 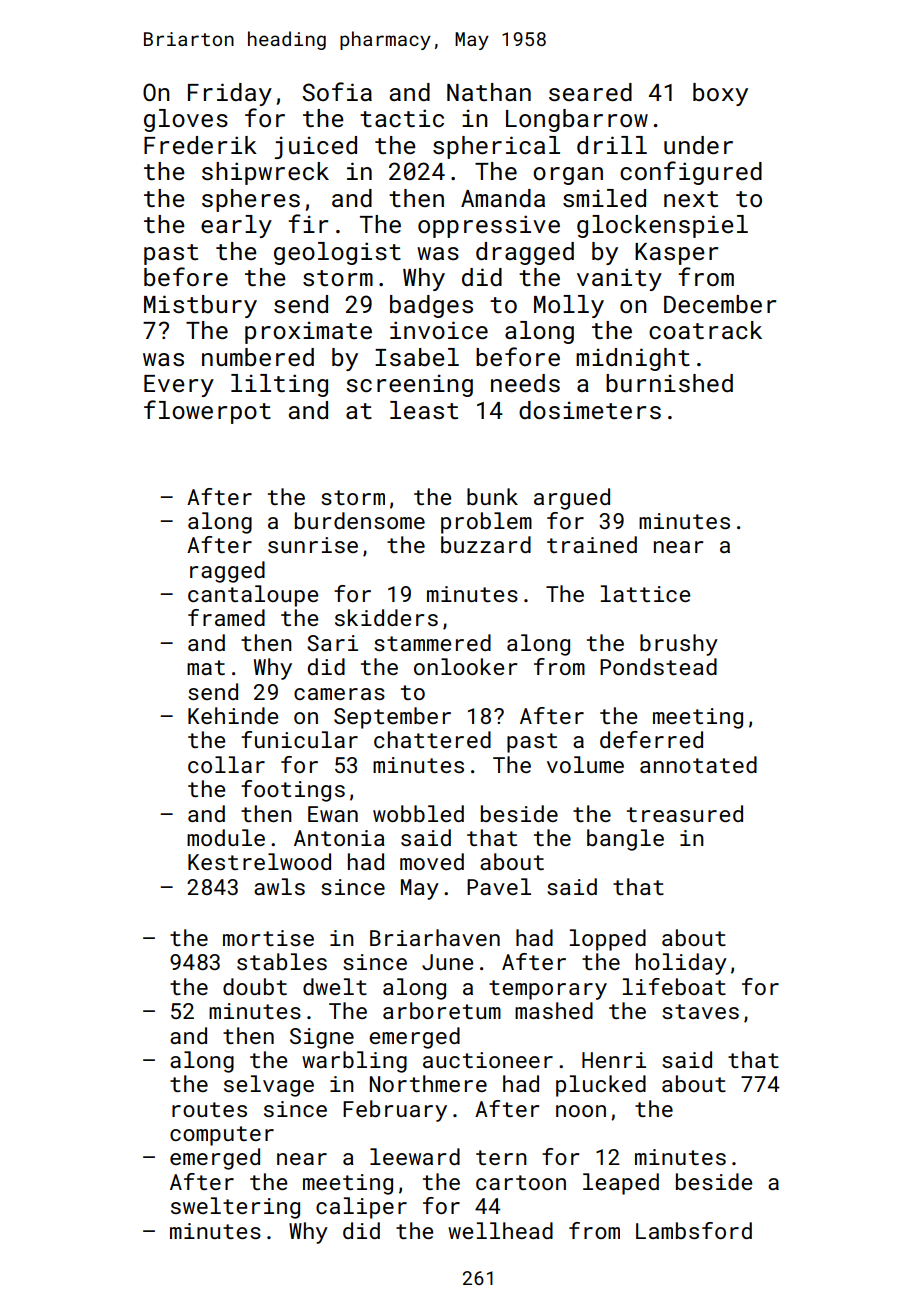 I want to click on sweltering, so click(x=235, y=1208).
